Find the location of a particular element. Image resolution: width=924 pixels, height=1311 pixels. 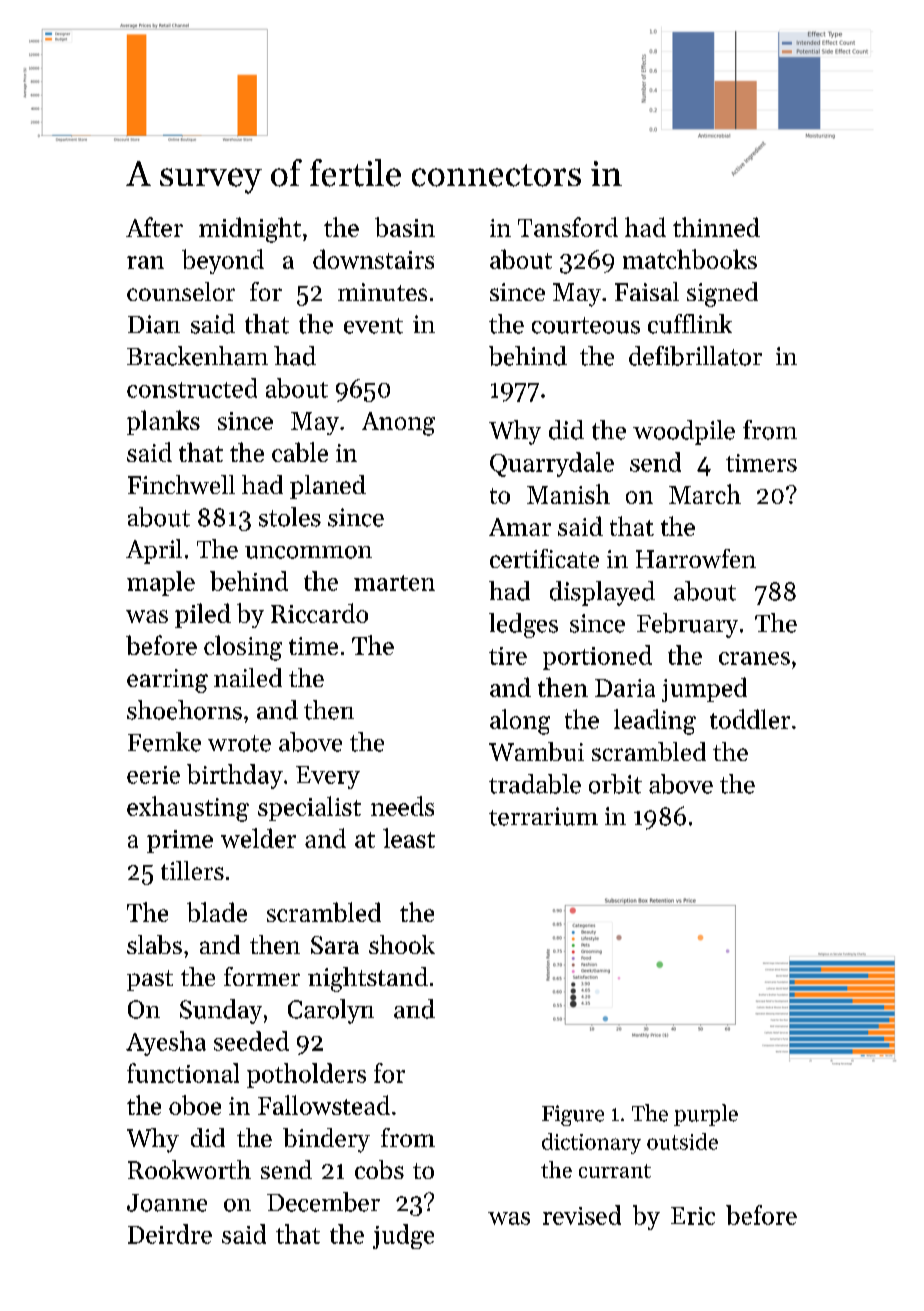

Deirdre is located at coordinates (170, 1234).
